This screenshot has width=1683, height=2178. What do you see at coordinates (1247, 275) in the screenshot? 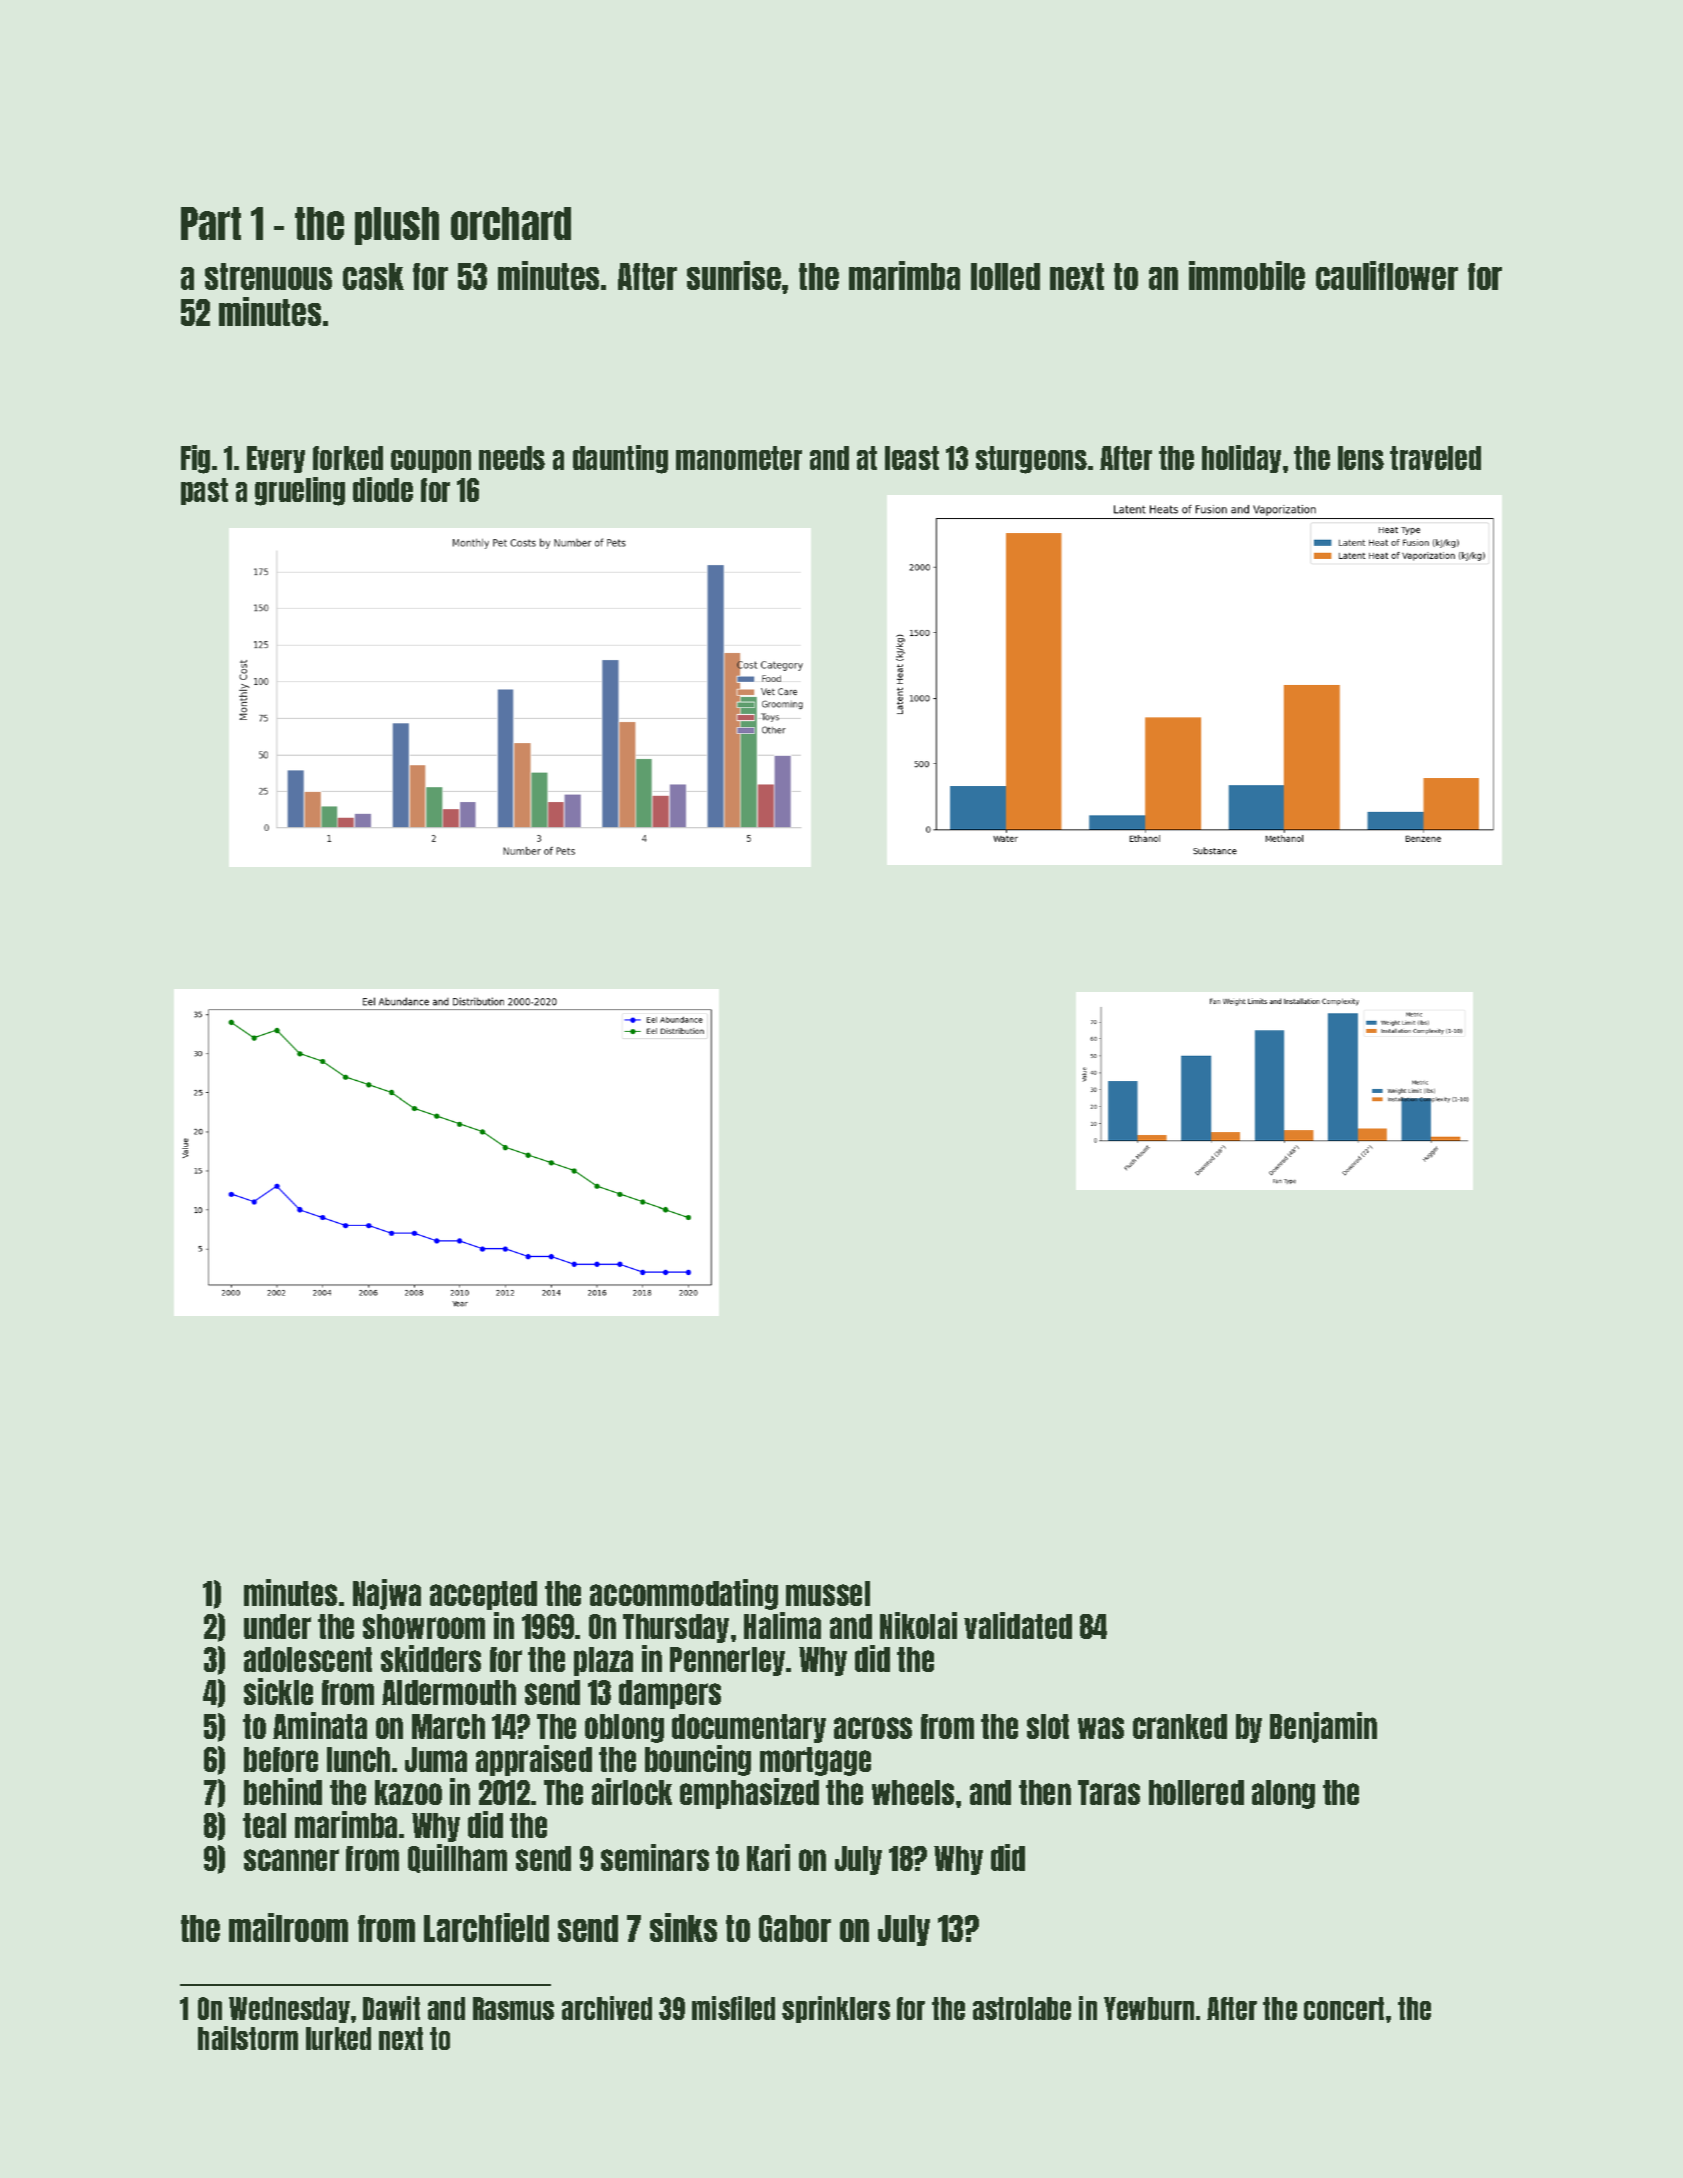
I see `immobile` at bounding box center [1247, 275].
